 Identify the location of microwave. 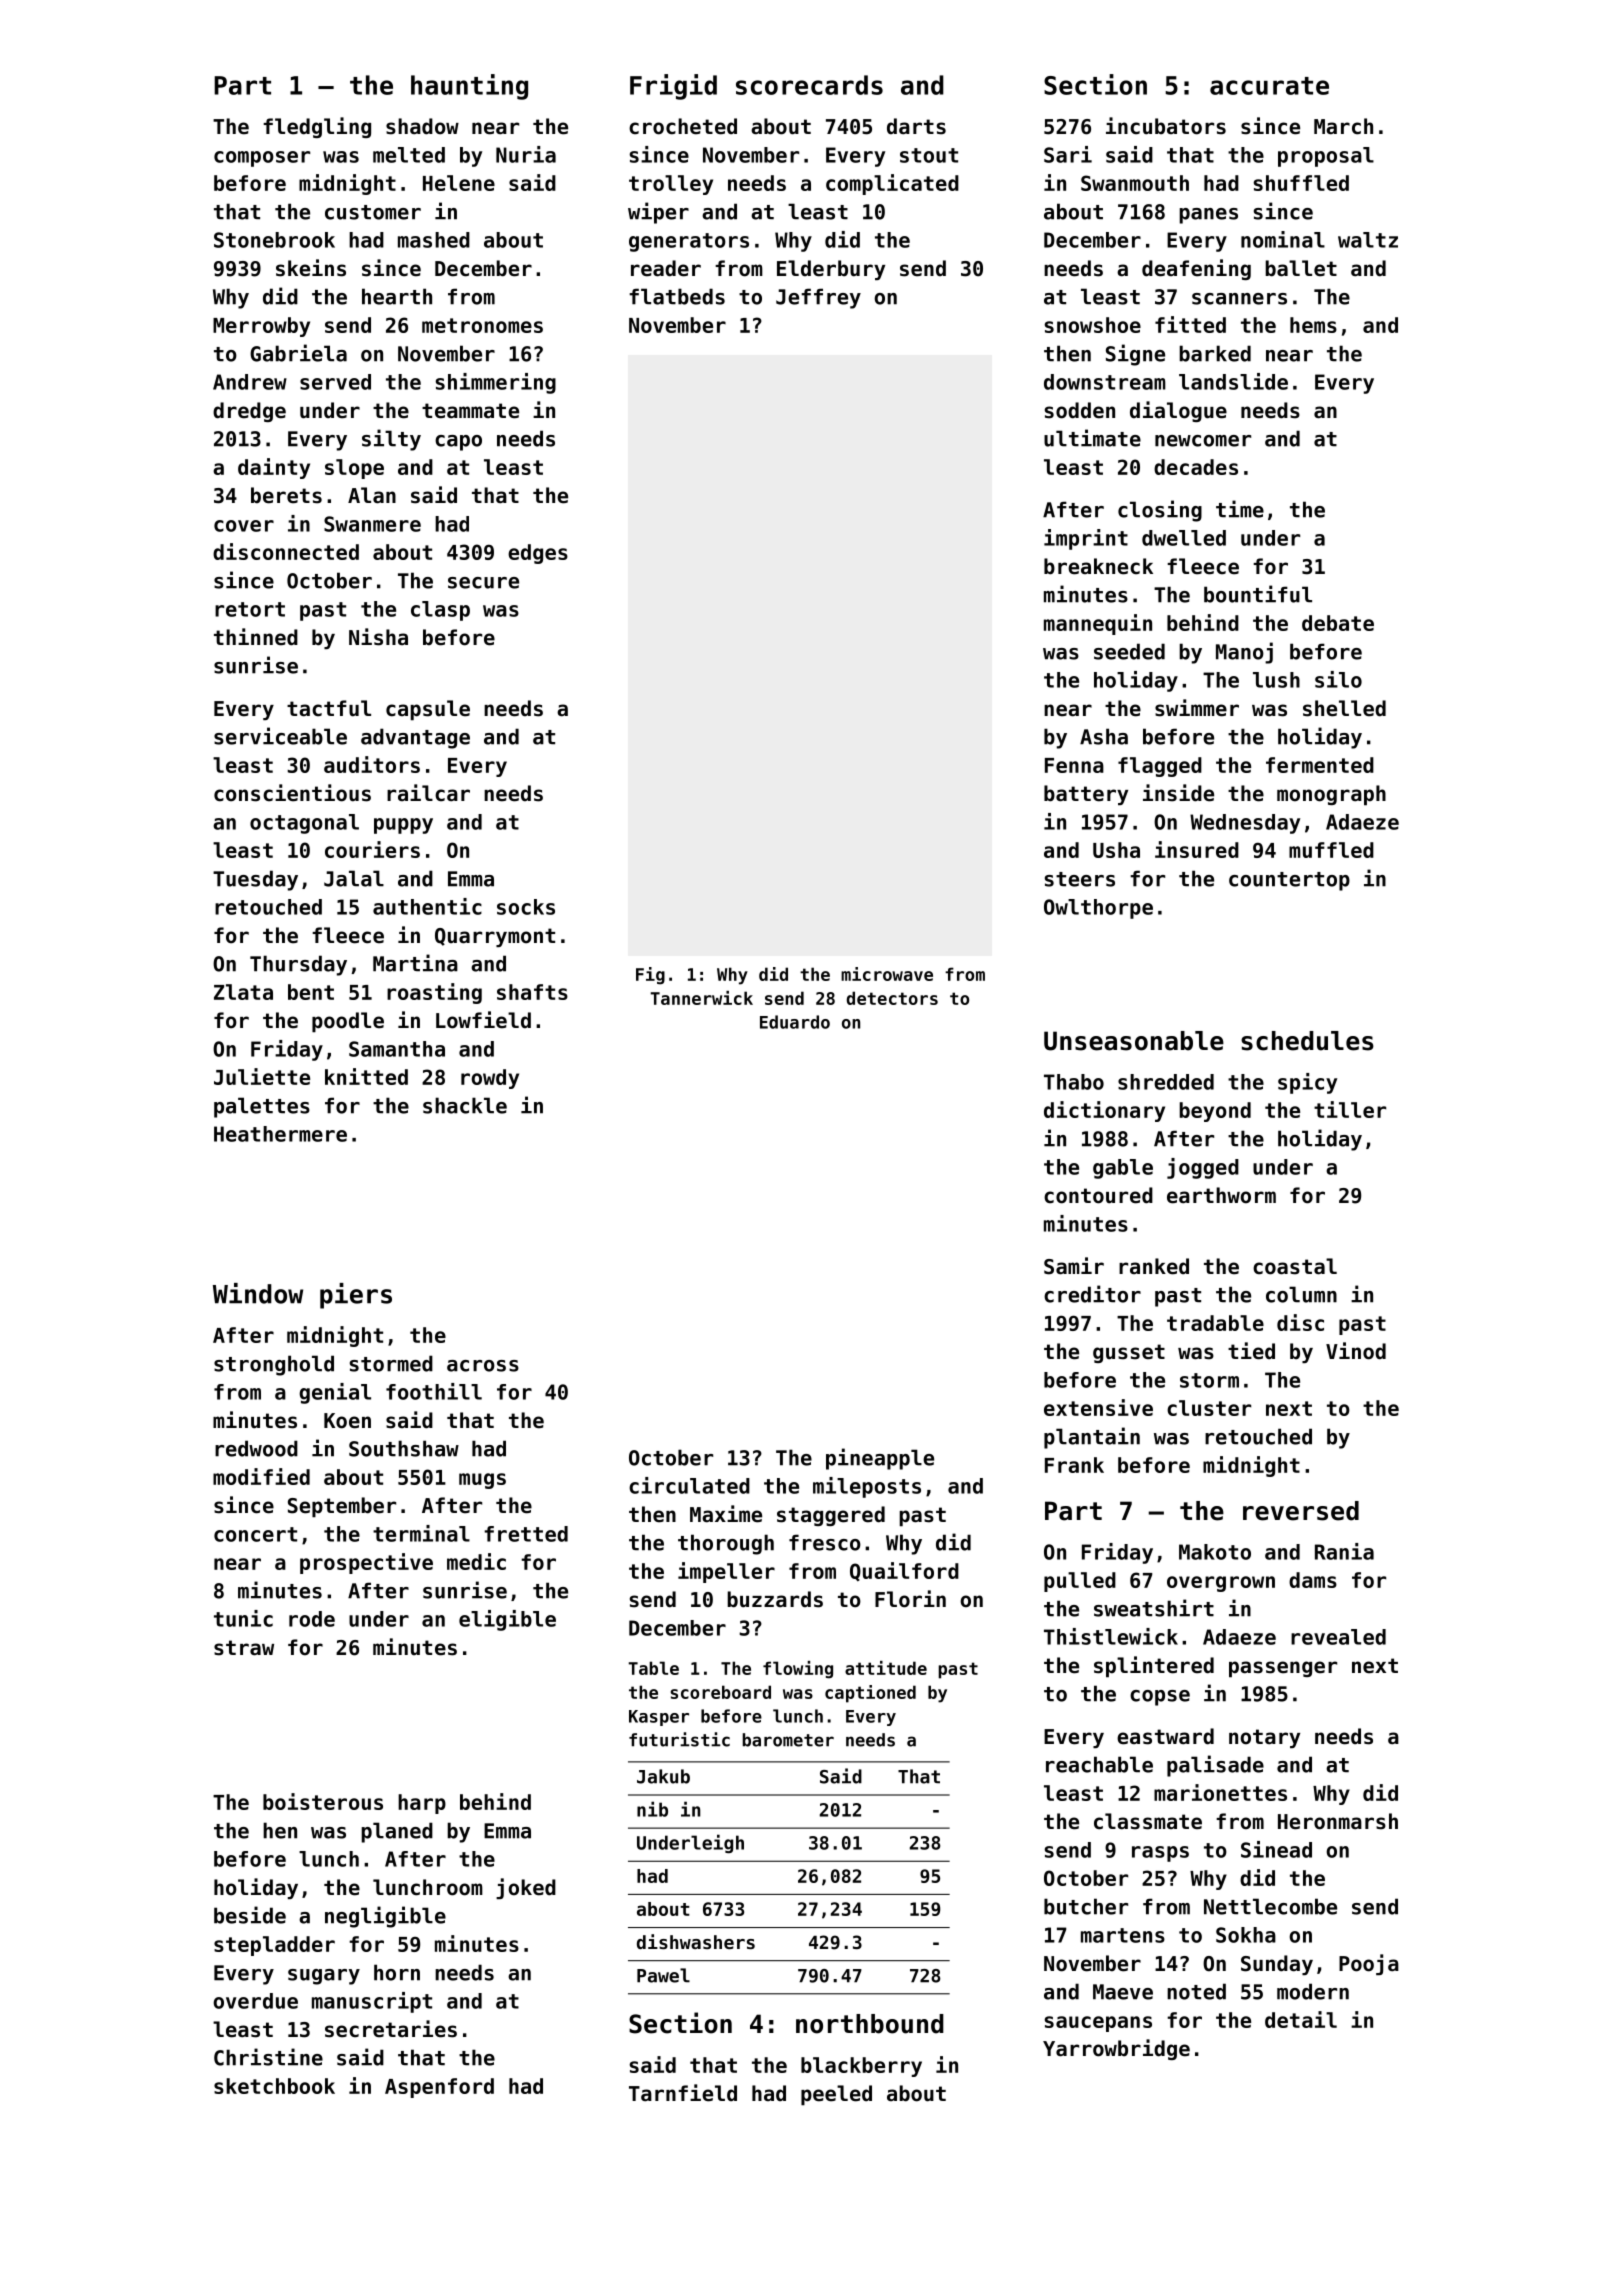
(887, 974).
